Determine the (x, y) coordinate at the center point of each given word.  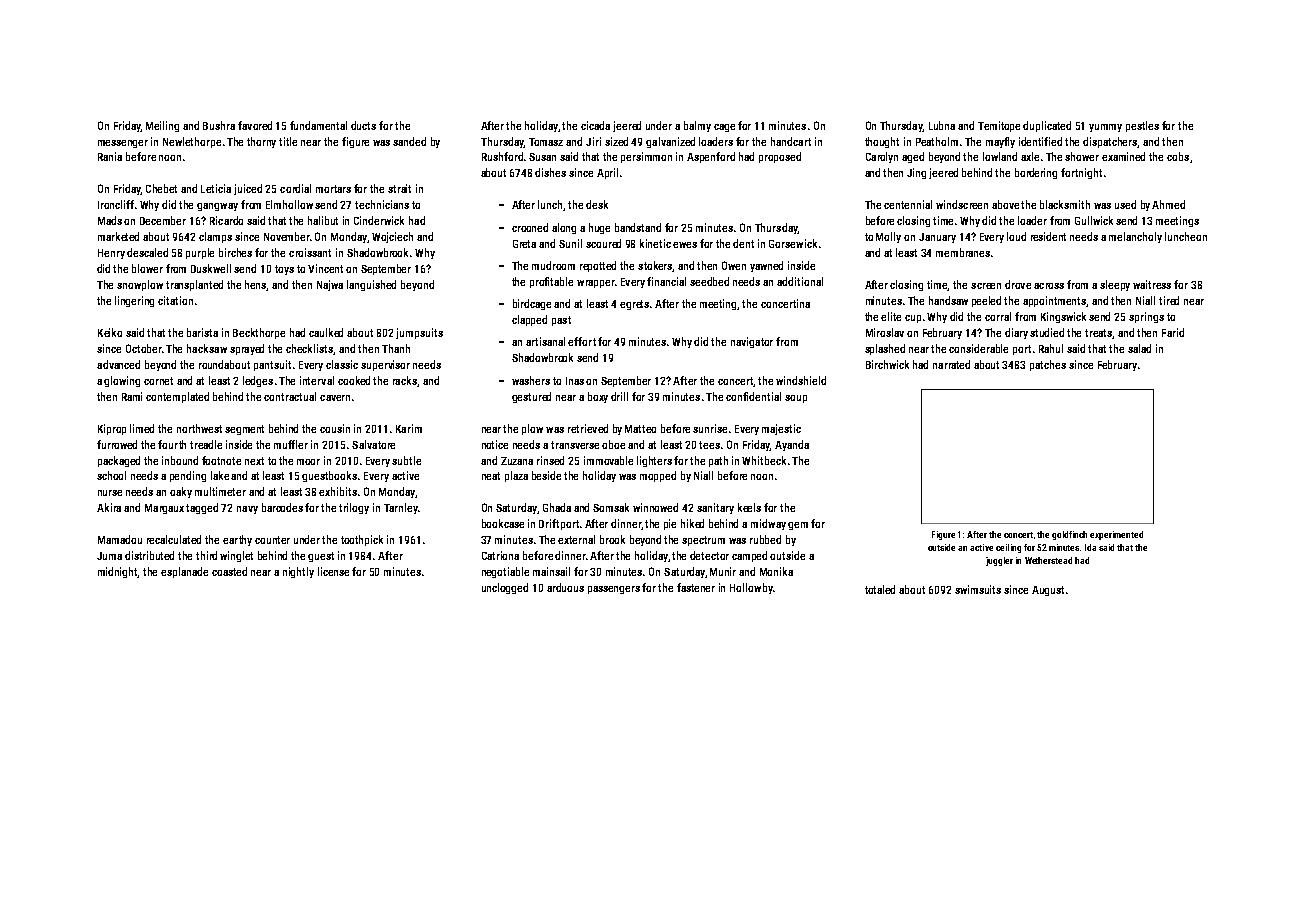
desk (597, 204)
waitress (1152, 284)
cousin (335, 428)
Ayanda (792, 445)
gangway (217, 207)
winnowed (655, 507)
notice (495, 444)
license (333, 571)
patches (1048, 365)
